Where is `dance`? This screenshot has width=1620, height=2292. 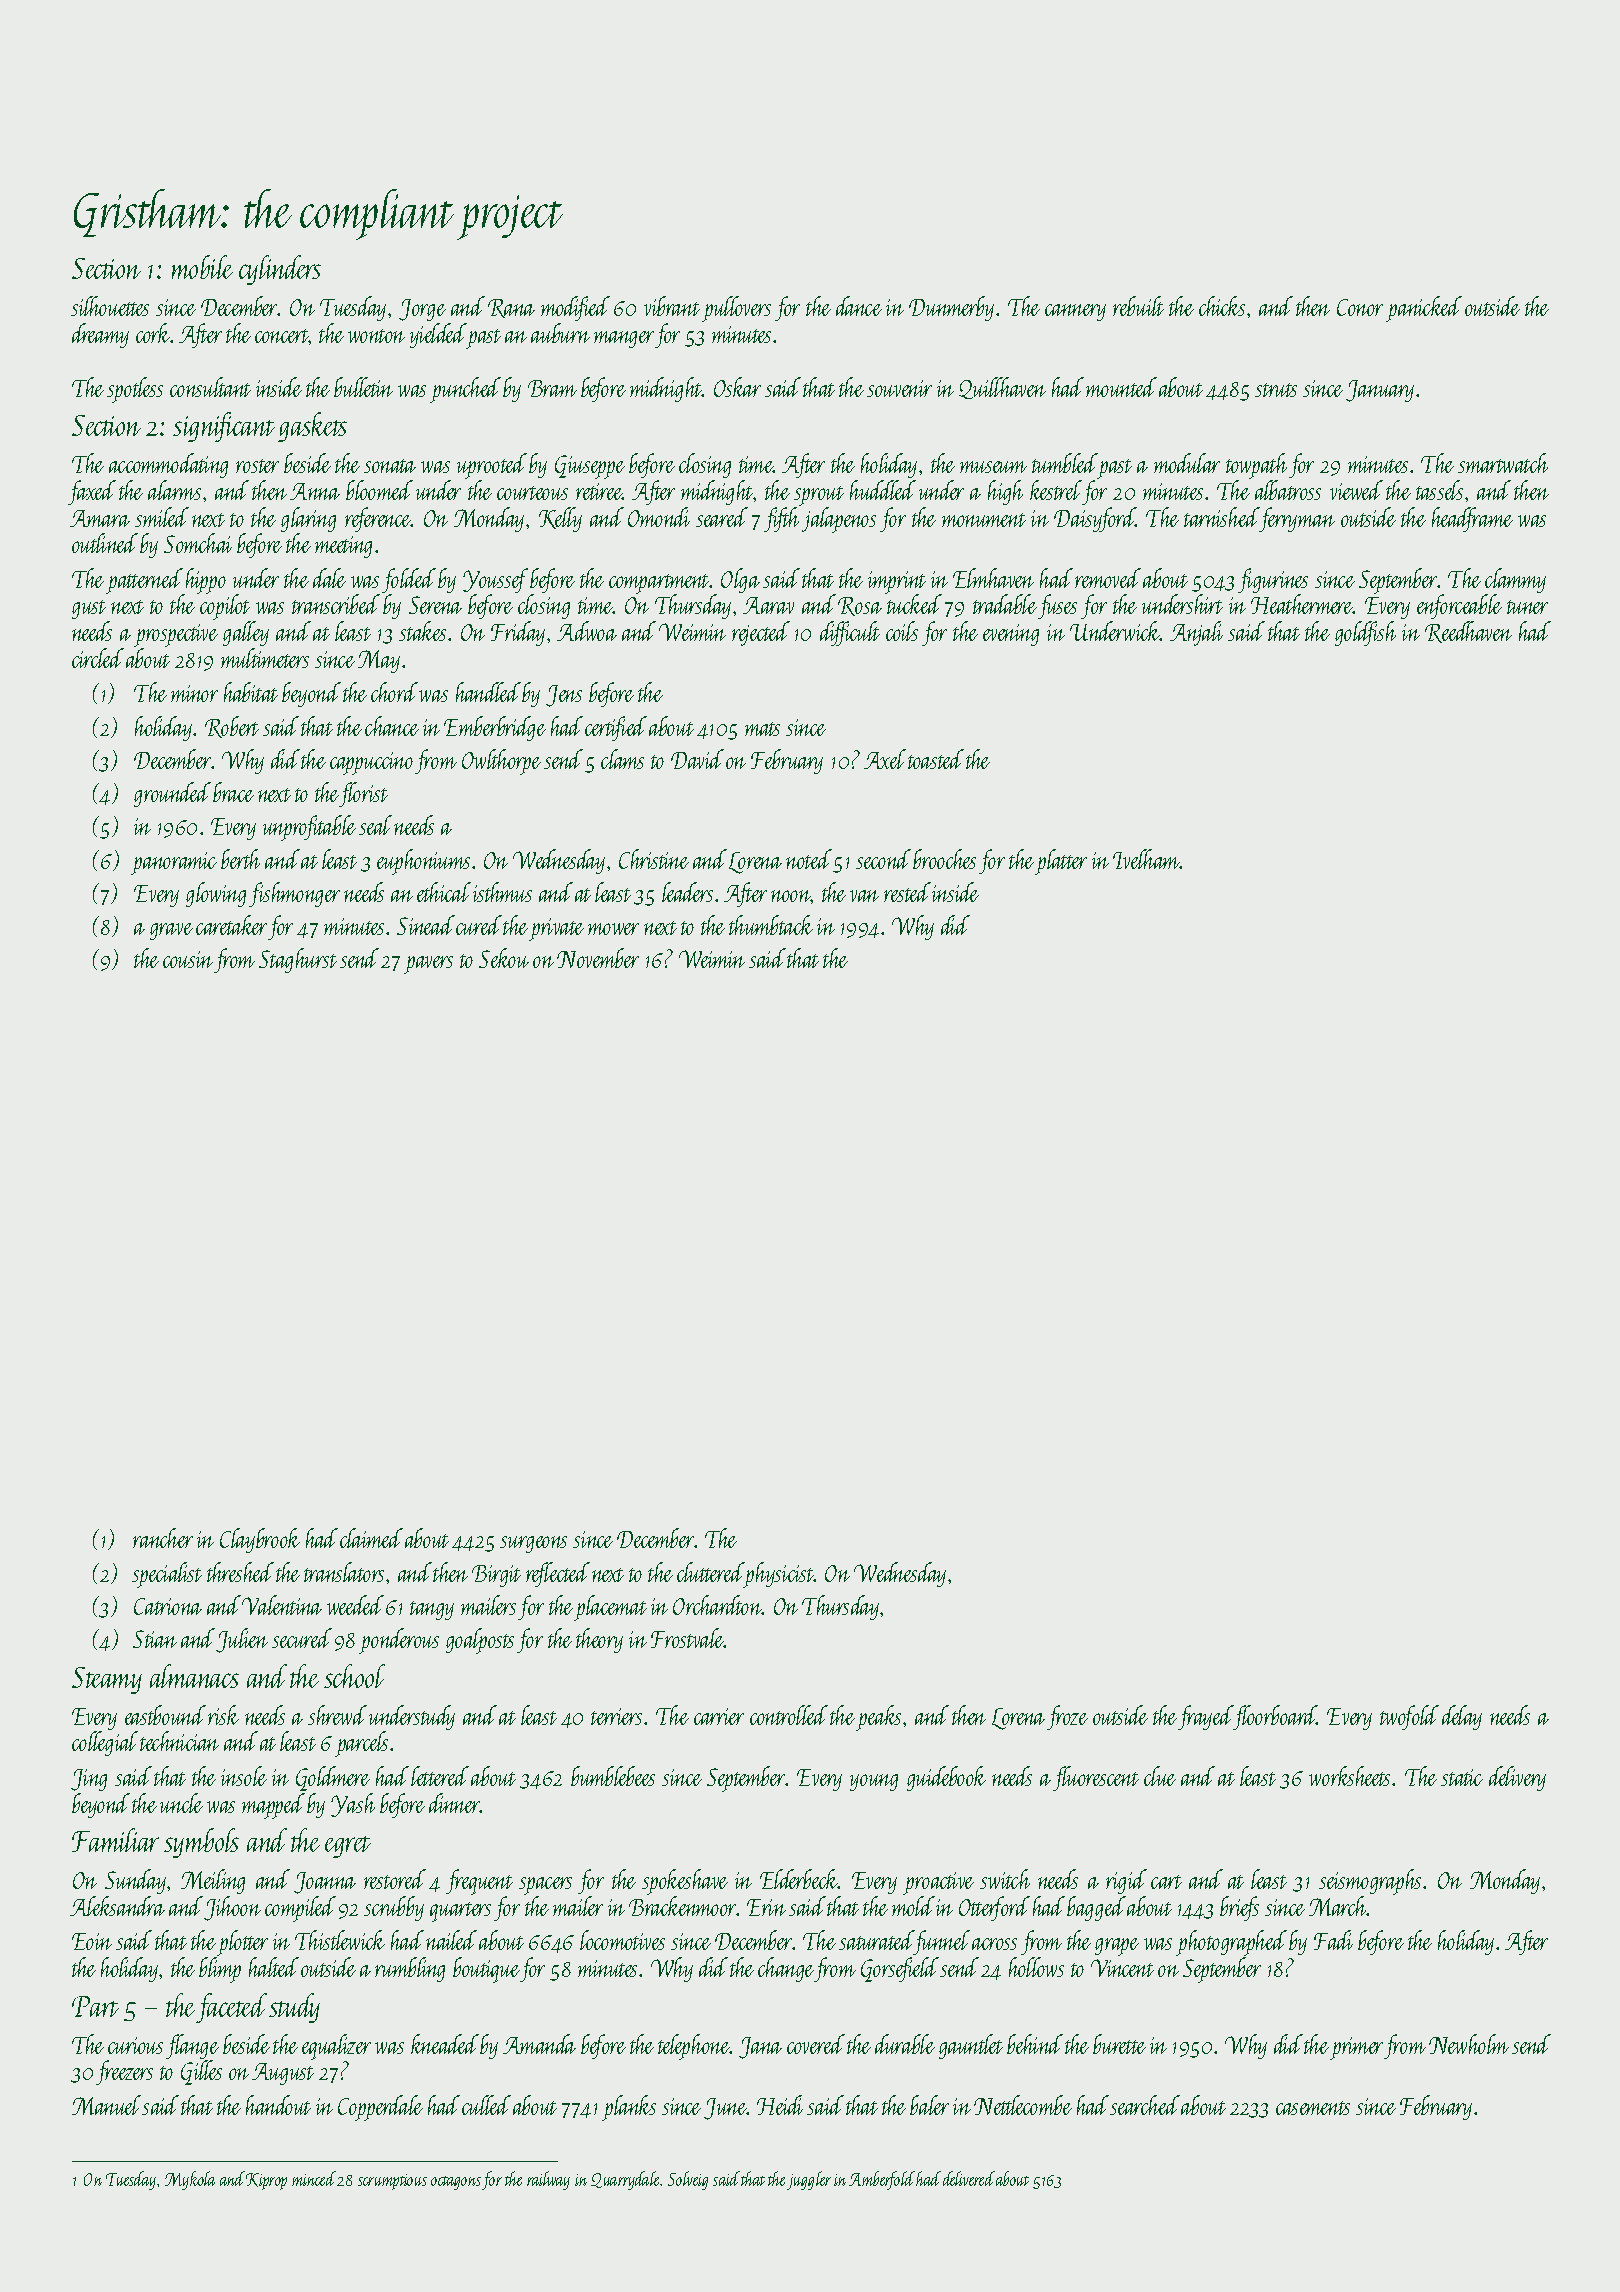 dance is located at coordinates (859, 306).
